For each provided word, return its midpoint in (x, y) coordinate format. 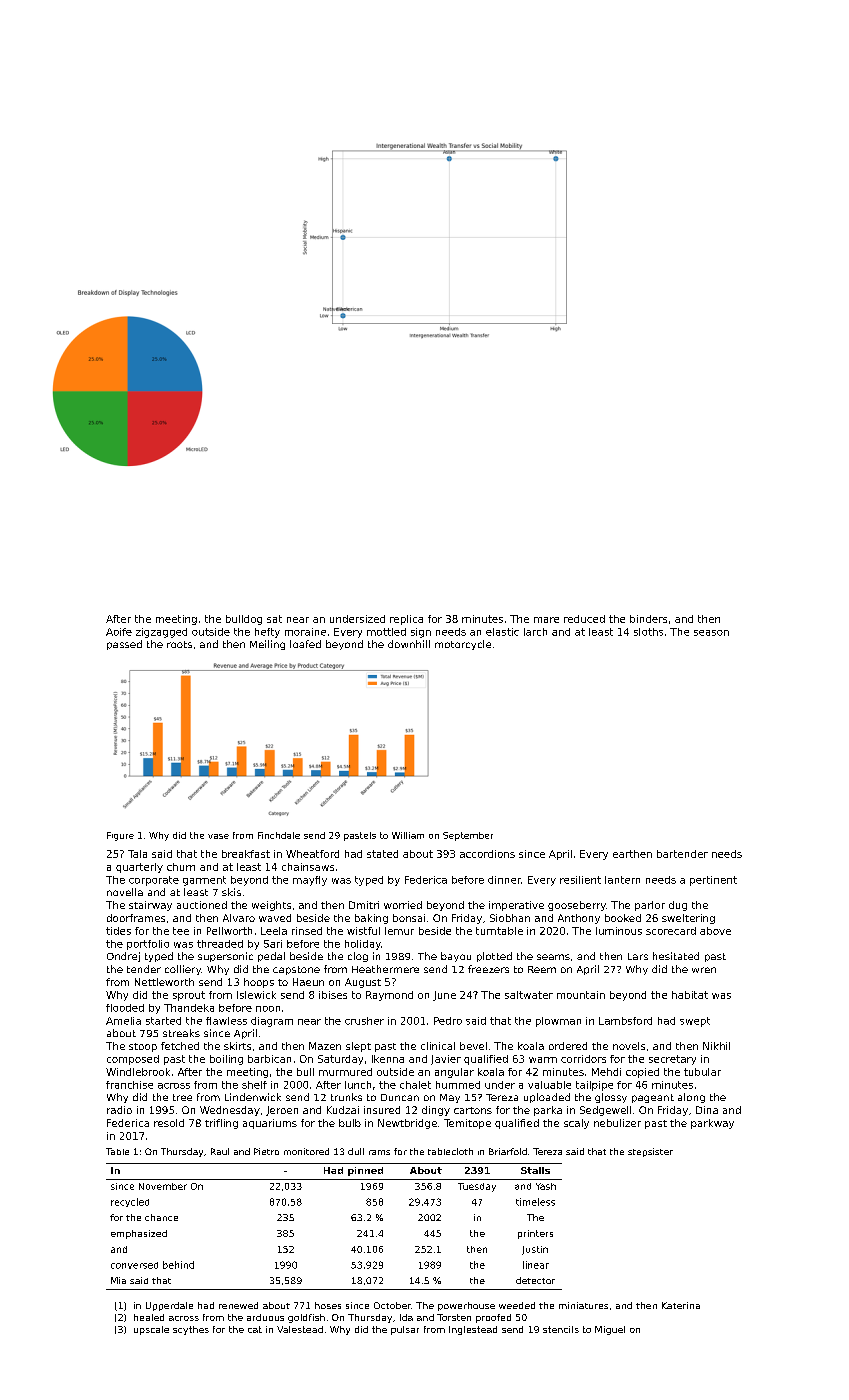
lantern (622, 880)
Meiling (267, 645)
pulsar (405, 1330)
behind (178, 1265)
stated (382, 854)
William (408, 835)
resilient (580, 880)
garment (204, 881)
